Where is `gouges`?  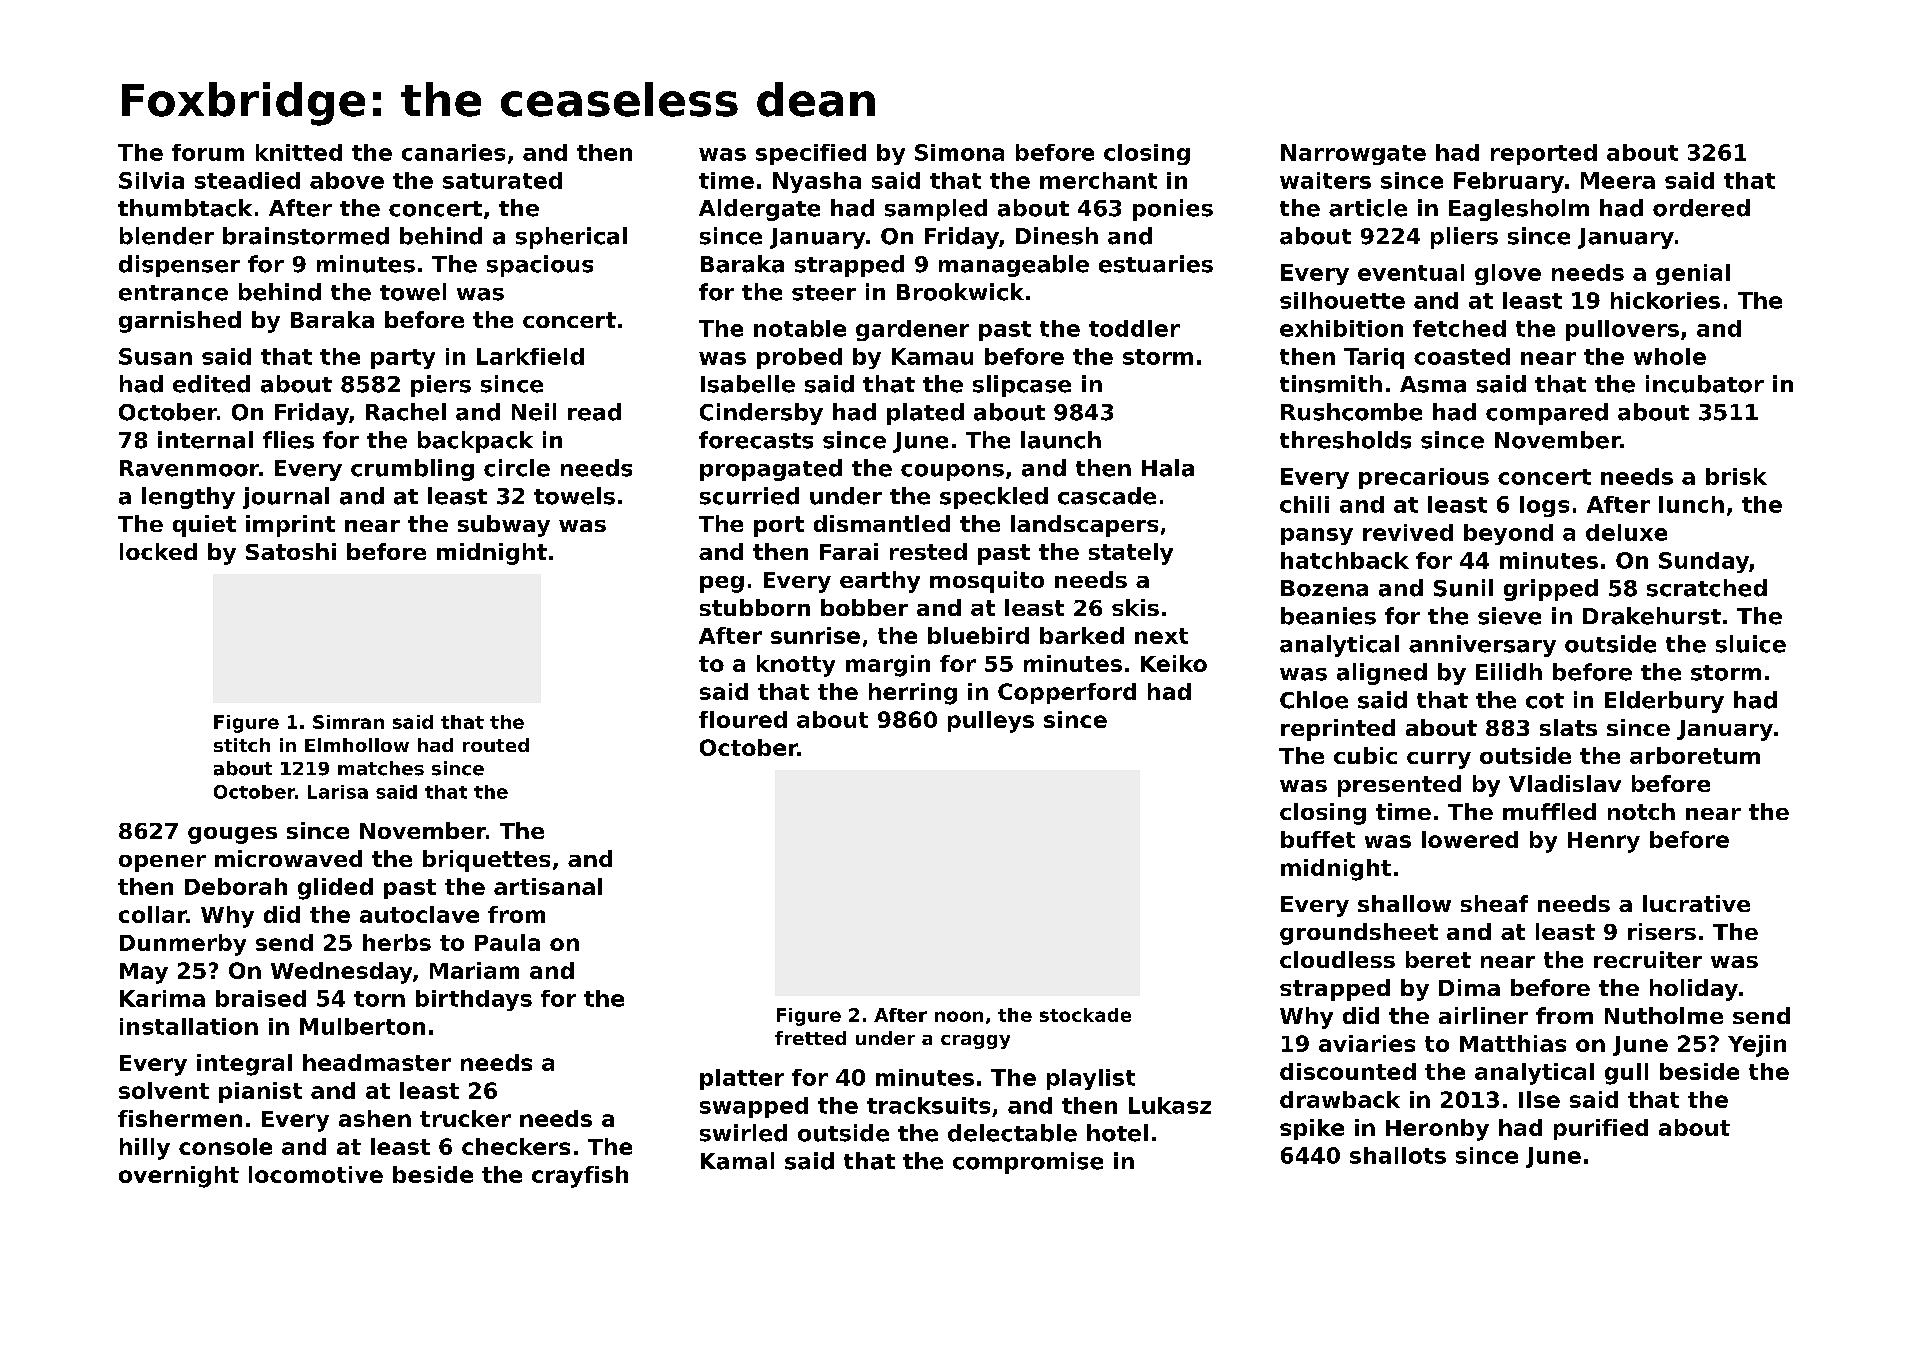 gouges is located at coordinates (232, 835).
